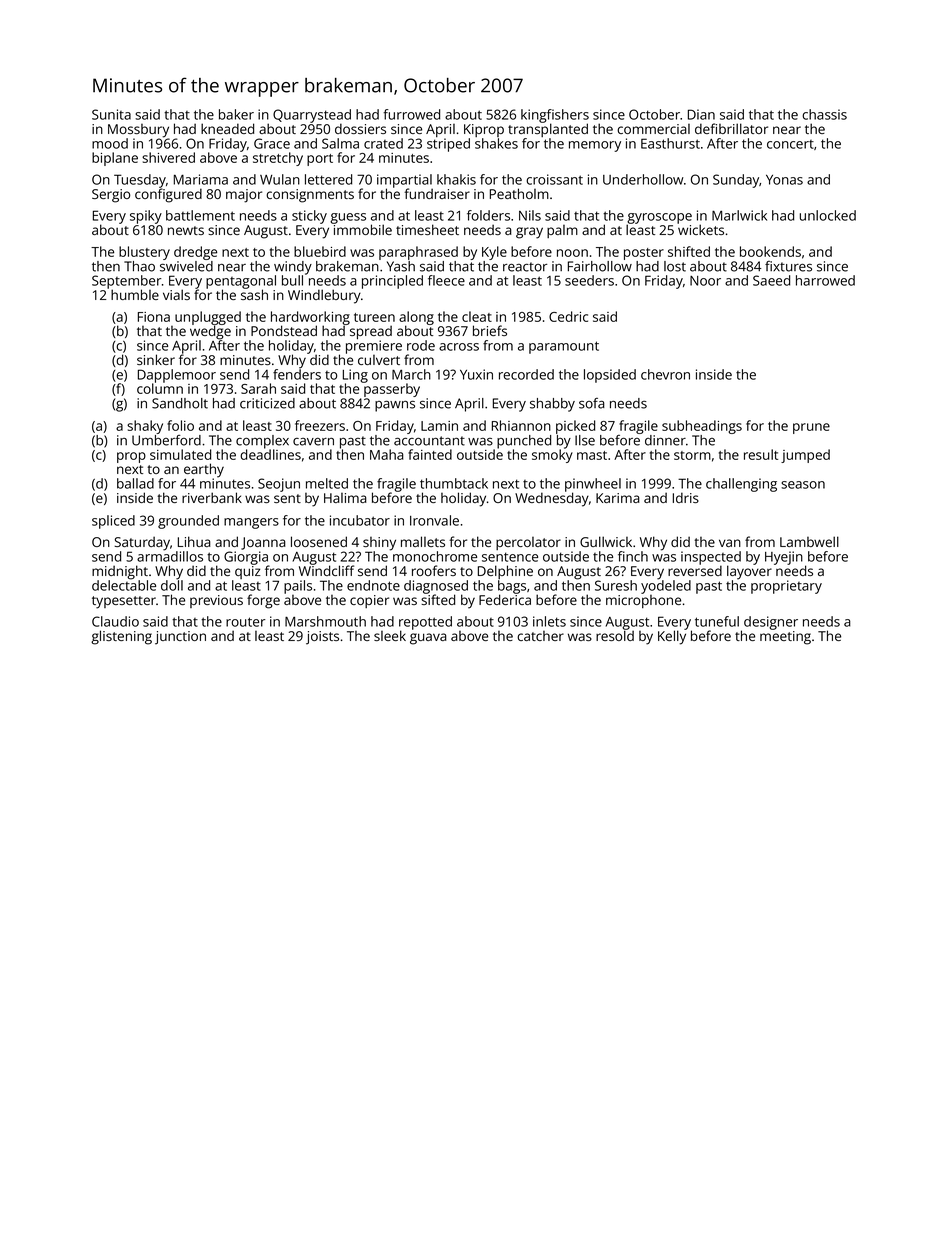 This screenshot has height=1233, width=952. Describe the element at coordinates (790, 144) in the screenshot. I see `concert` at that location.
